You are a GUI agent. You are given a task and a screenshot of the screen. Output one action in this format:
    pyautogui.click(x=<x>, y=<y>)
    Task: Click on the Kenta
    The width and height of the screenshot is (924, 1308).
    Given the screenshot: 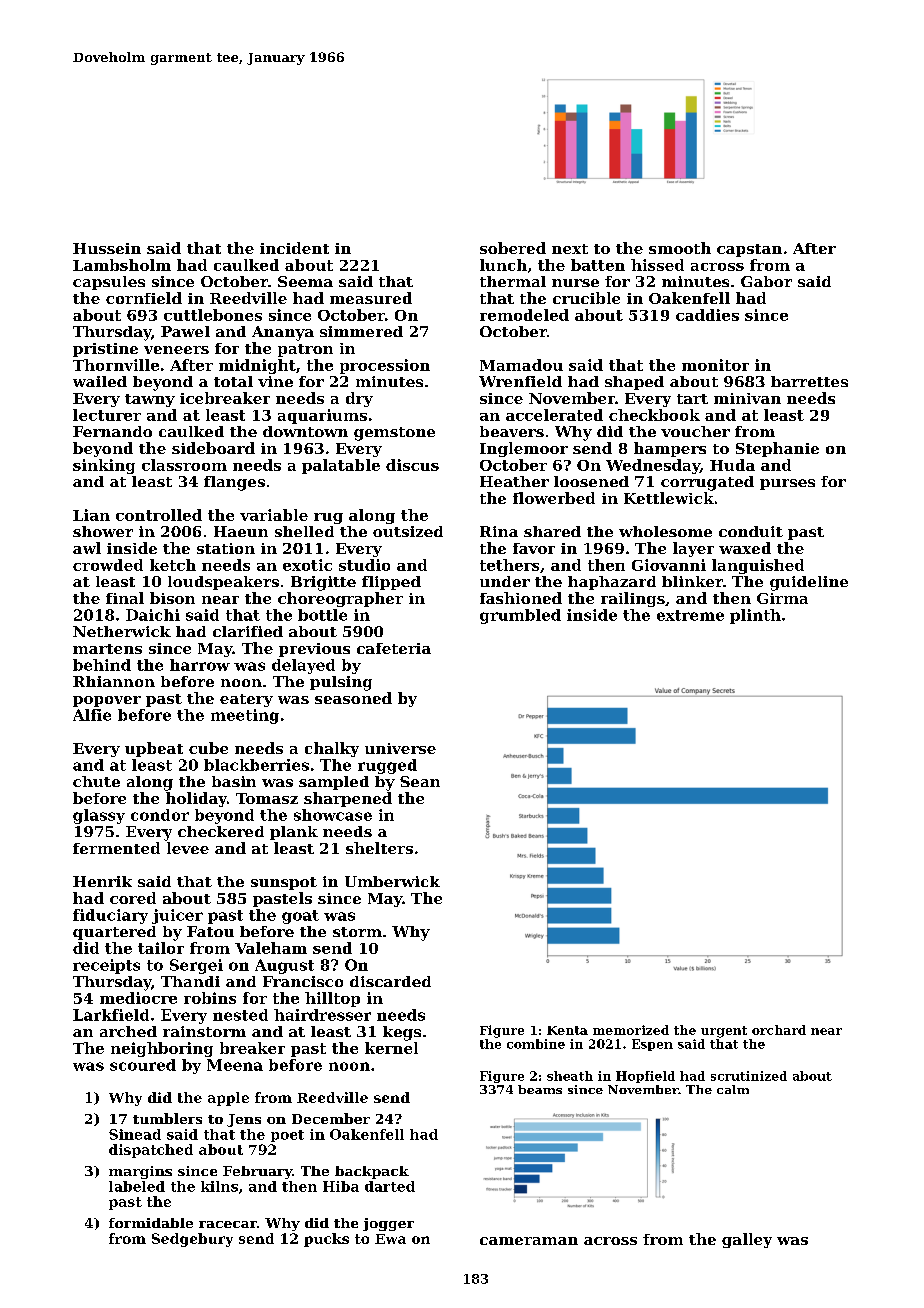 What is the action you would take?
    pyautogui.click(x=567, y=1030)
